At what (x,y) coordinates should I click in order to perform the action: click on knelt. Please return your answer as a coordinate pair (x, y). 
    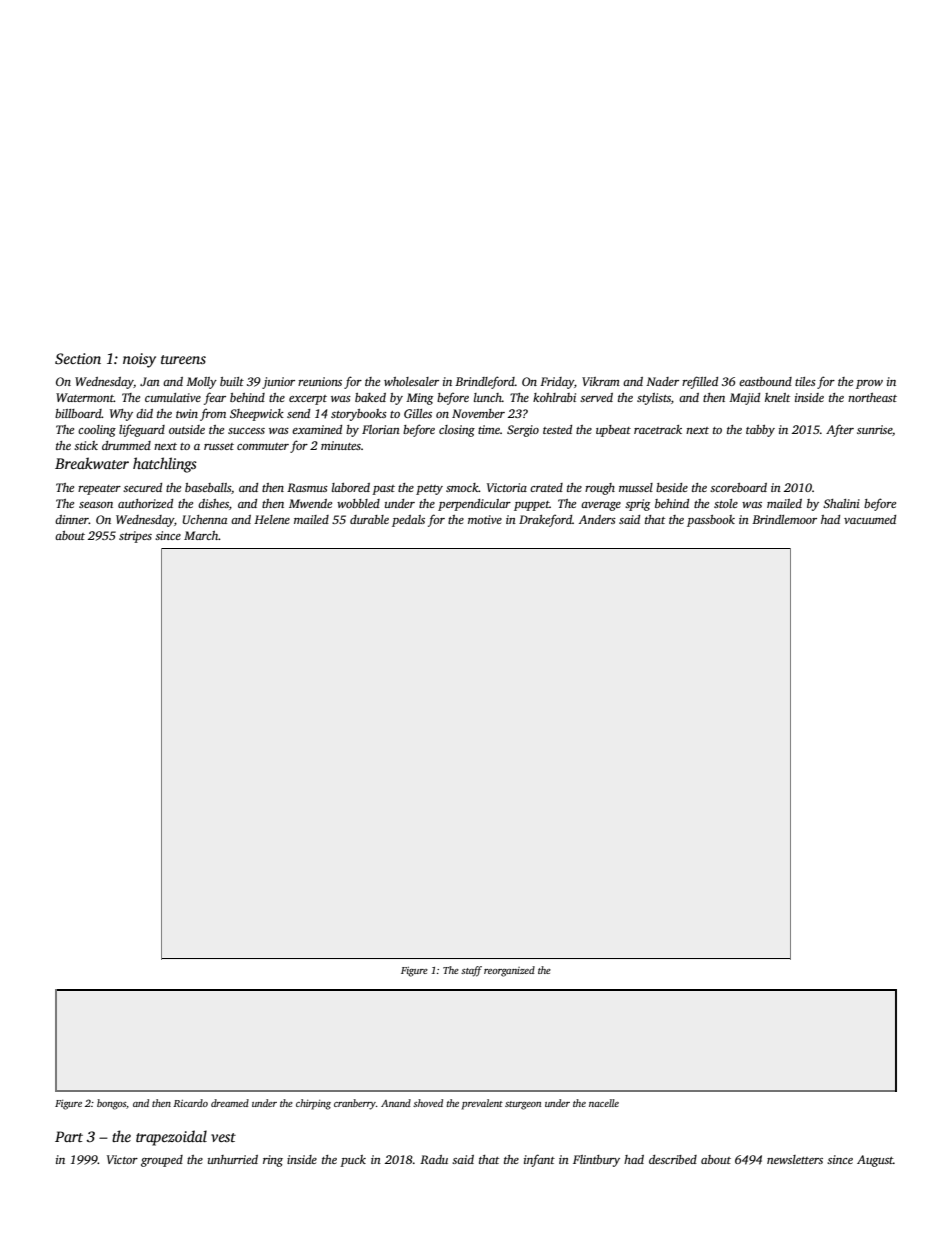
    Looking at the image, I should click on (777, 397).
